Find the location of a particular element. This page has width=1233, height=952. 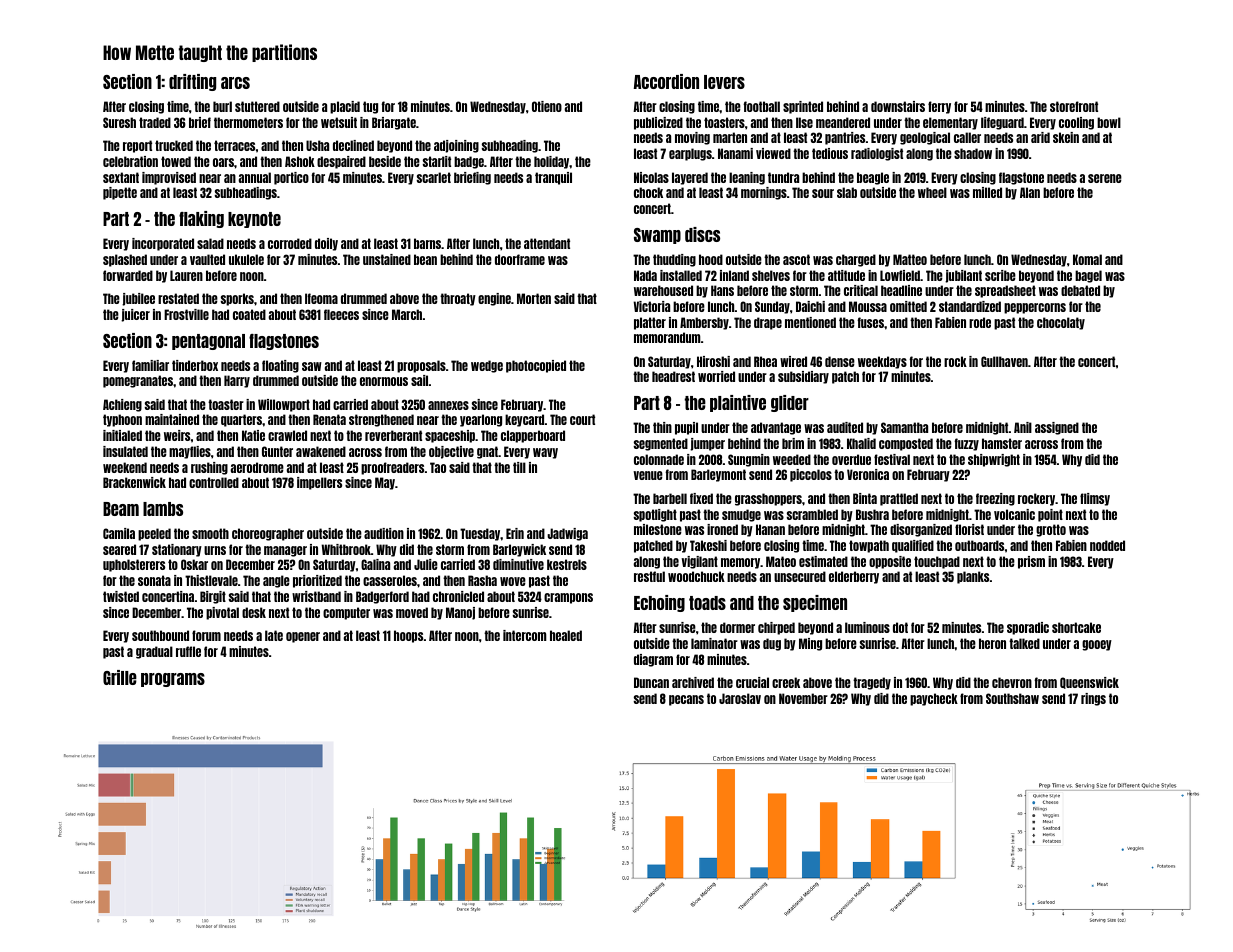

hoops is located at coordinates (408, 636).
